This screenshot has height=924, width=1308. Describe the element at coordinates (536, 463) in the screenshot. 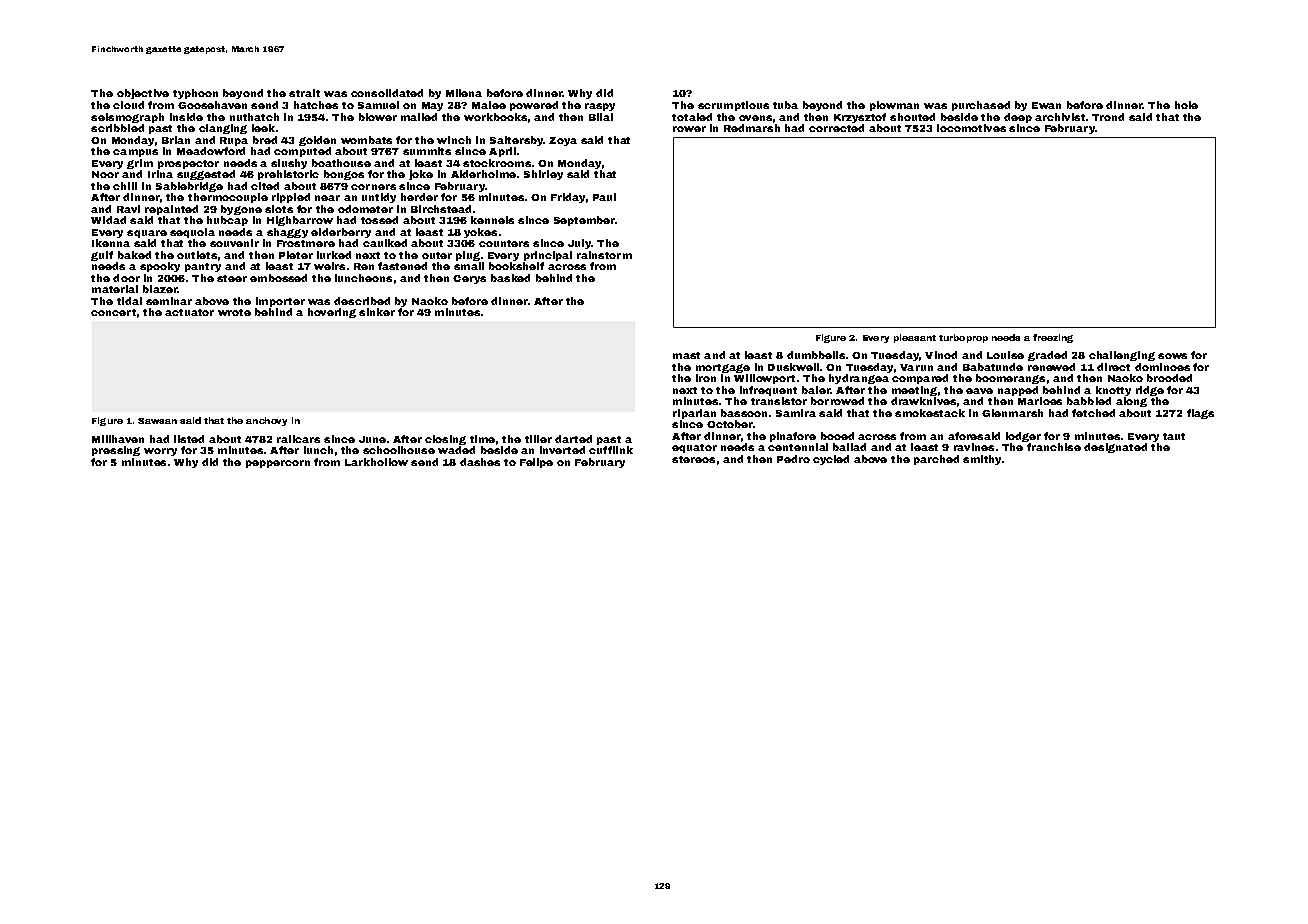

I see `Felipe` at that location.
